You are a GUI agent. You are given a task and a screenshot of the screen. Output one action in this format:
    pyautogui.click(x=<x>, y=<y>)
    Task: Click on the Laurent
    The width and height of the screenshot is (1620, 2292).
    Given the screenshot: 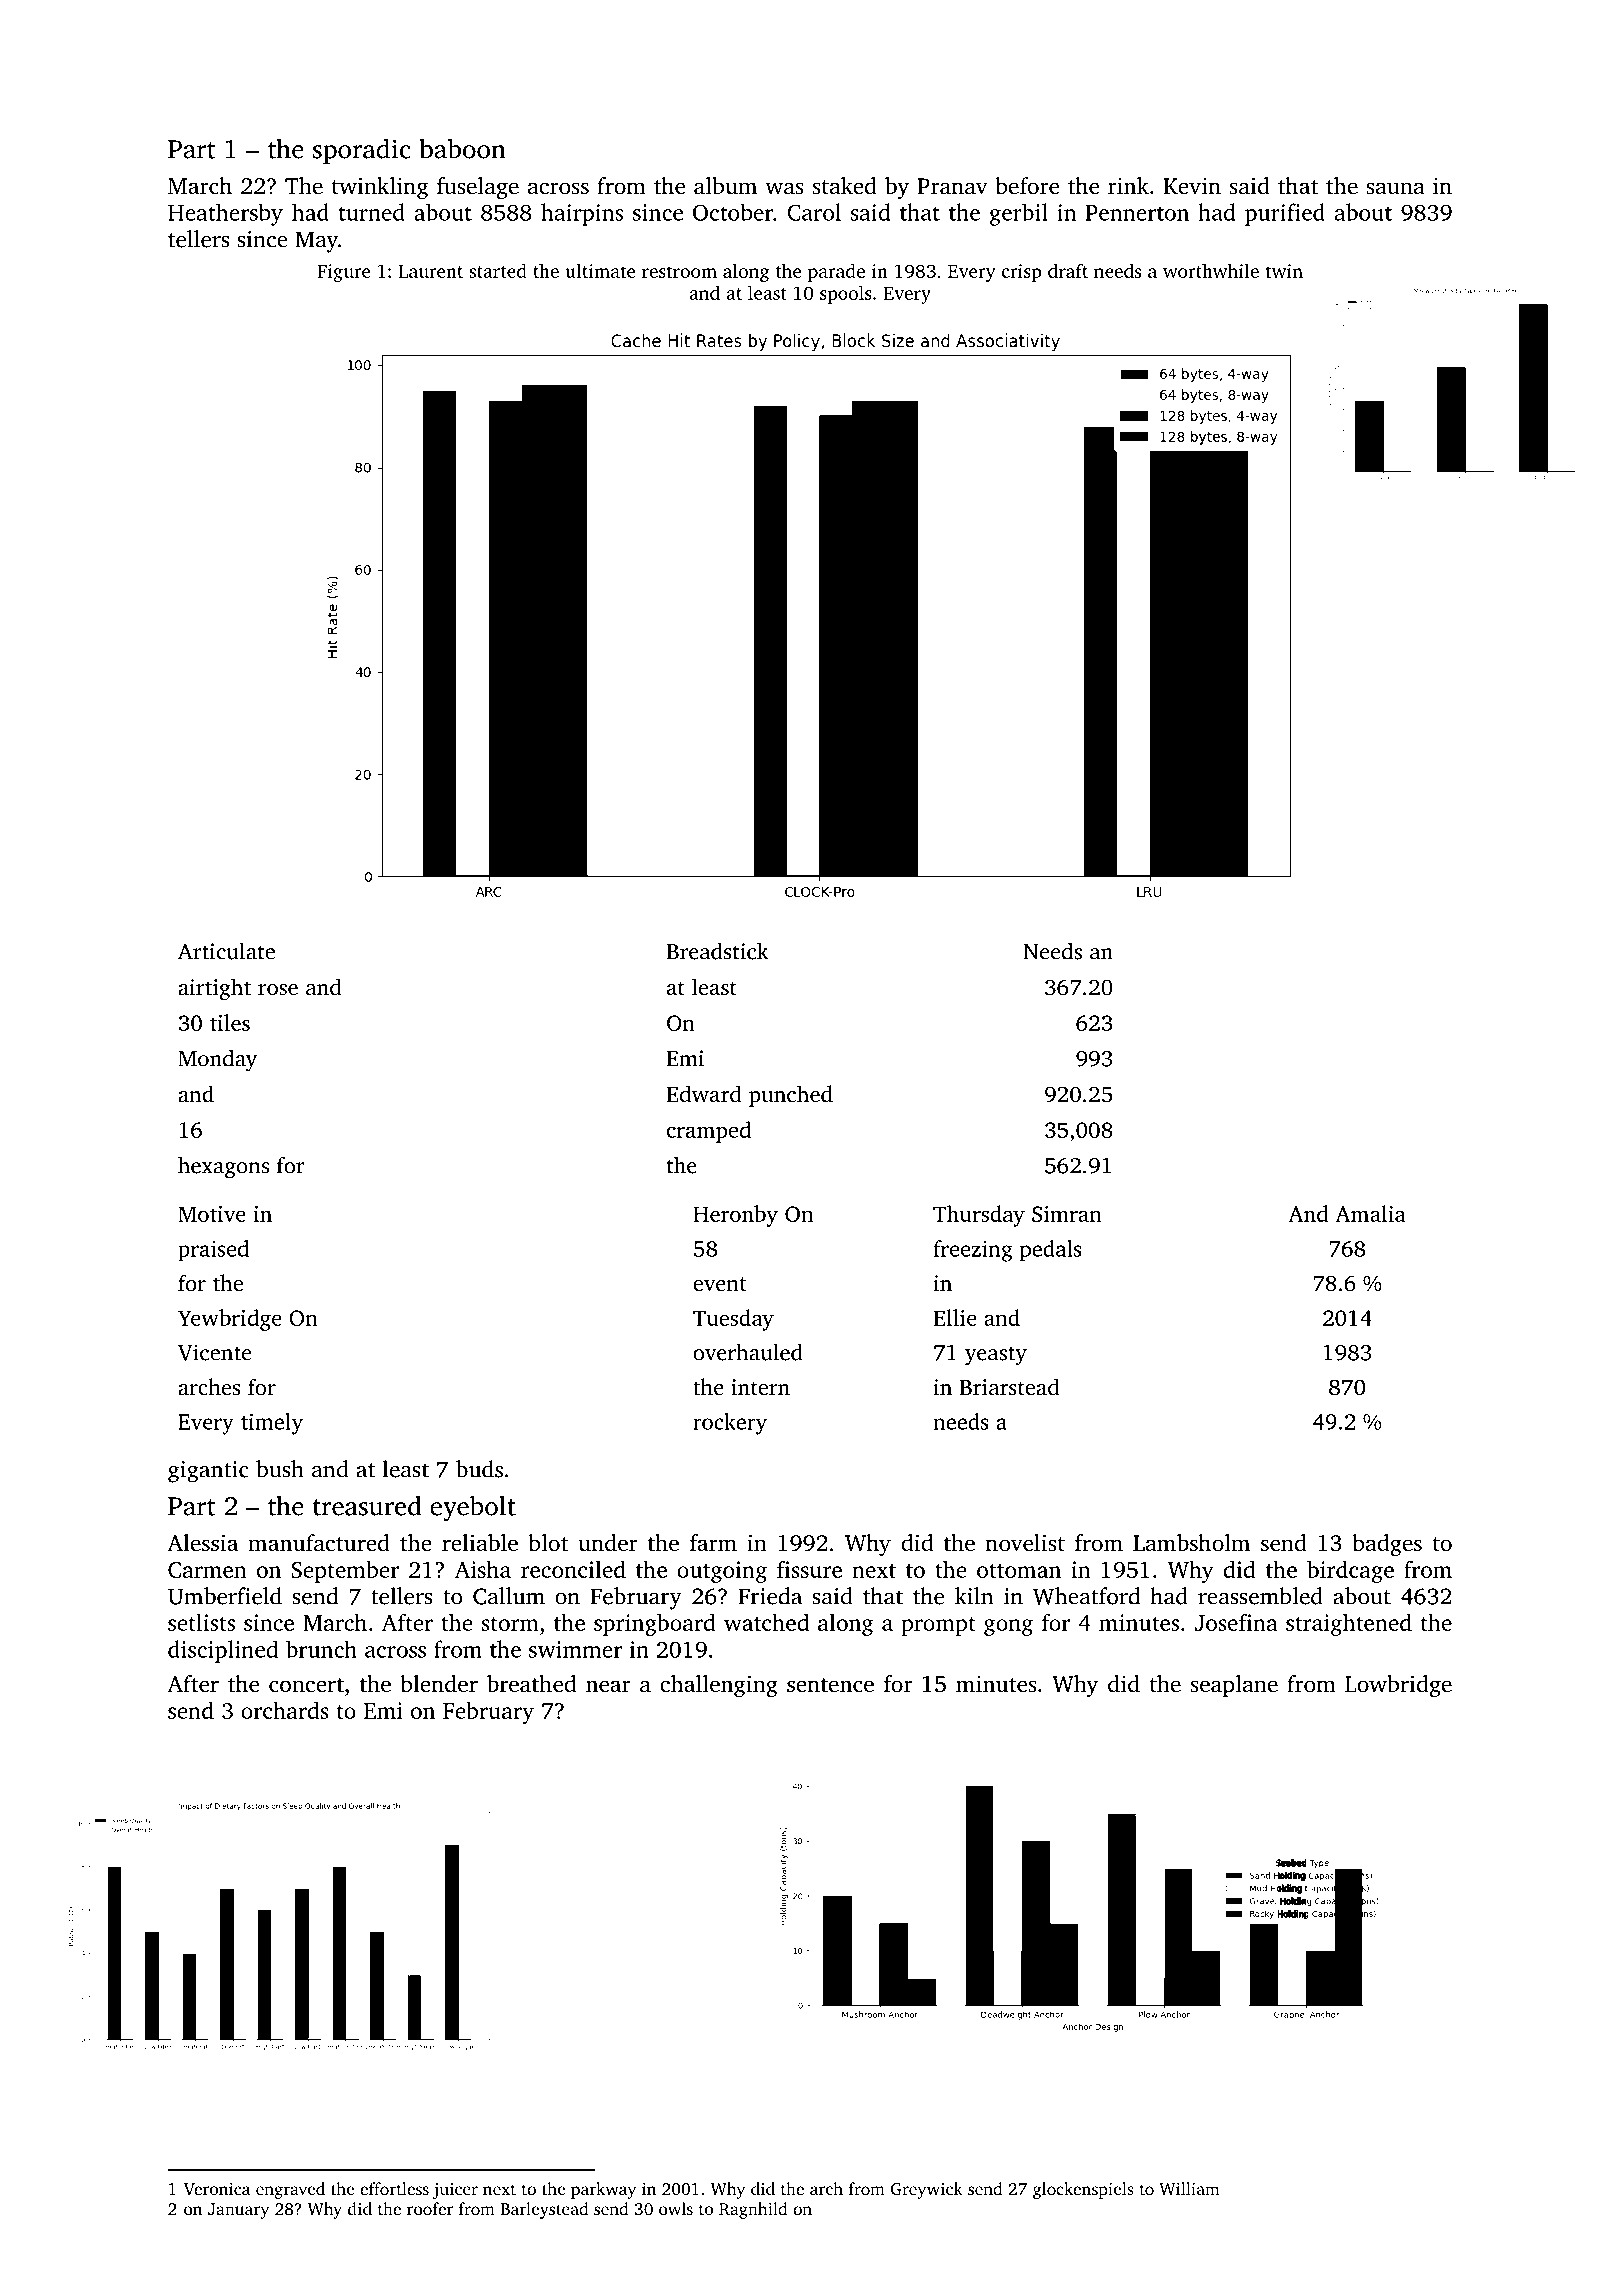 What is the action you would take?
    pyautogui.click(x=431, y=271)
